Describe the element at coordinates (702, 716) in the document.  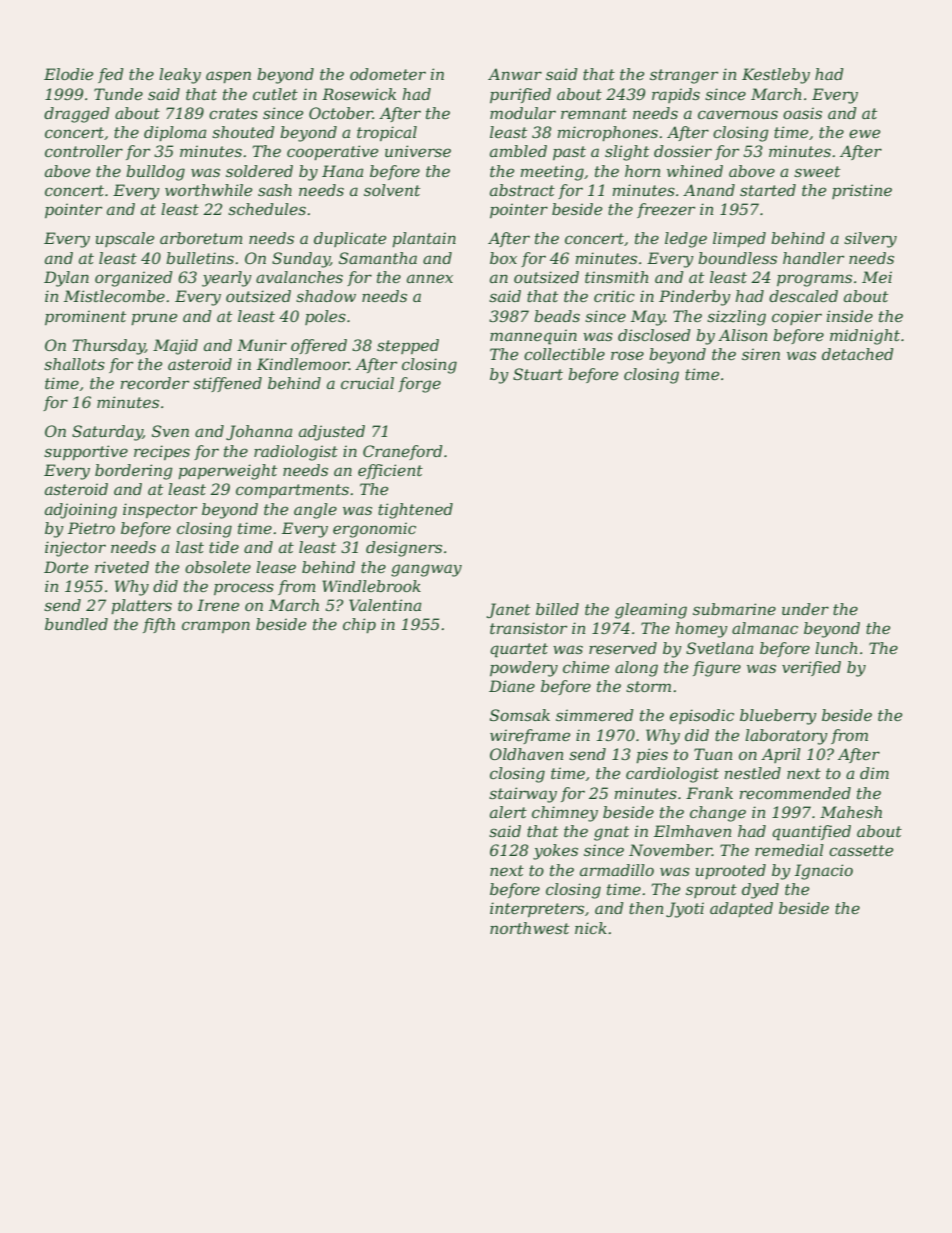
I see `episodic` at that location.
